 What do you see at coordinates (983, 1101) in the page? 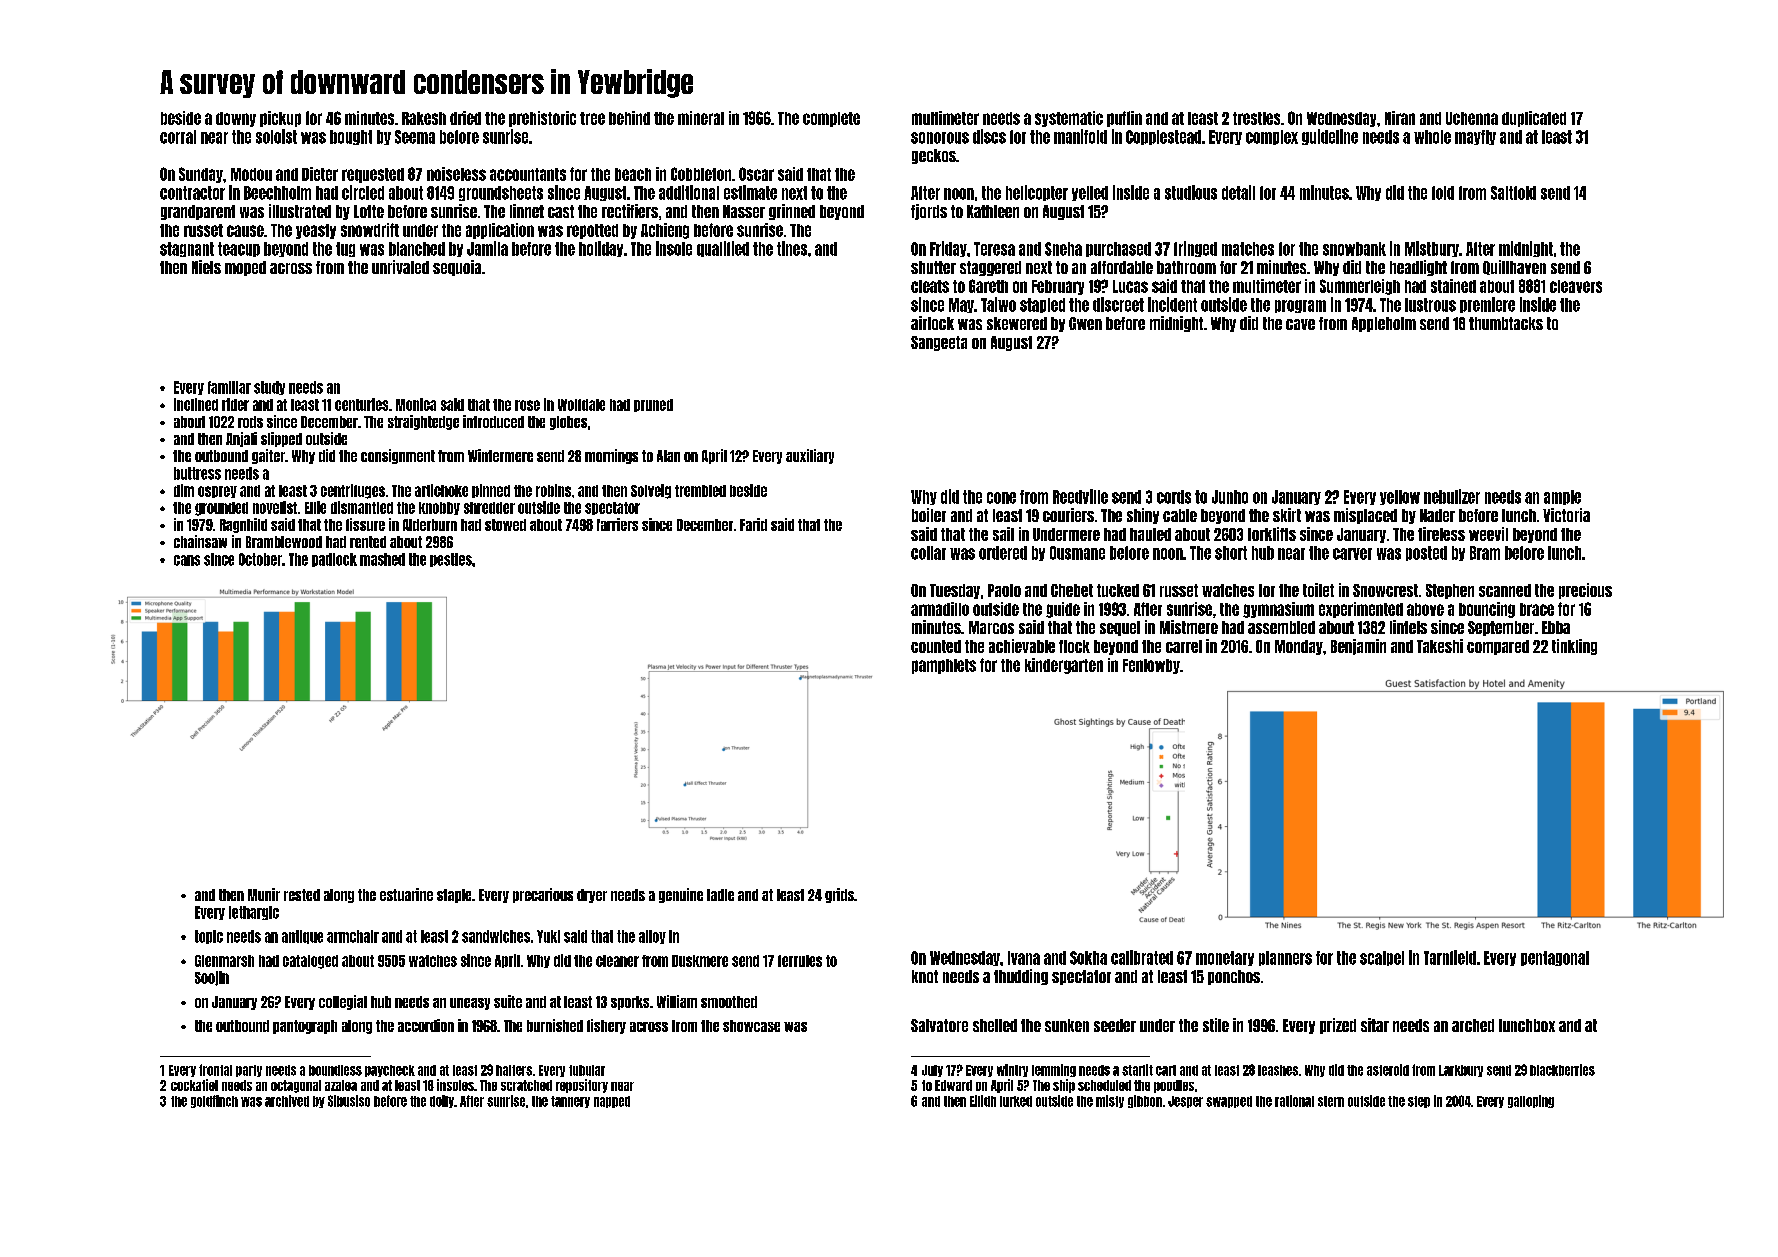
I see `Eilidh` at bounding box center [983, 1101].
